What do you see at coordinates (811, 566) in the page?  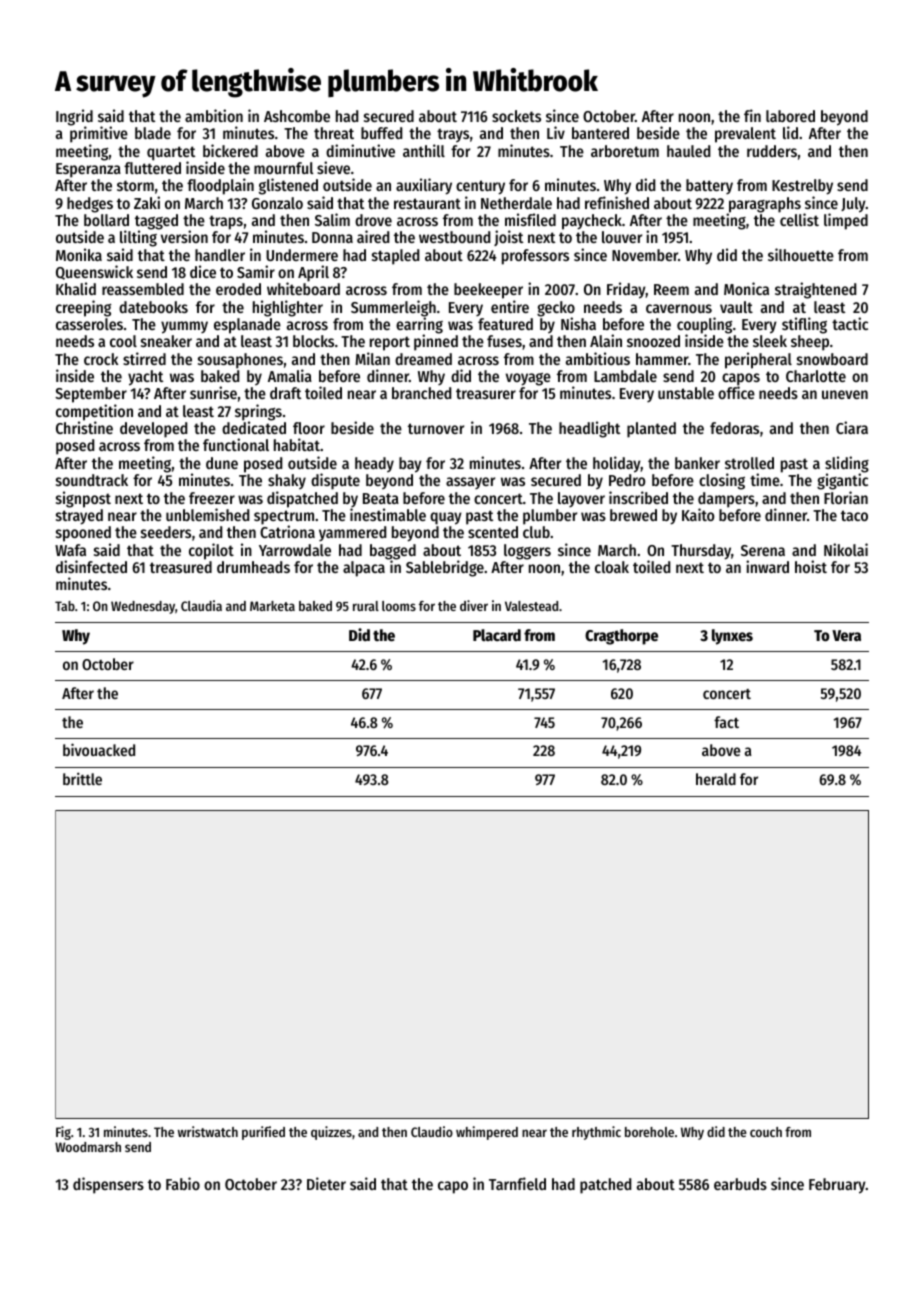 I see `hoist` at bounding box center [811, 566].
